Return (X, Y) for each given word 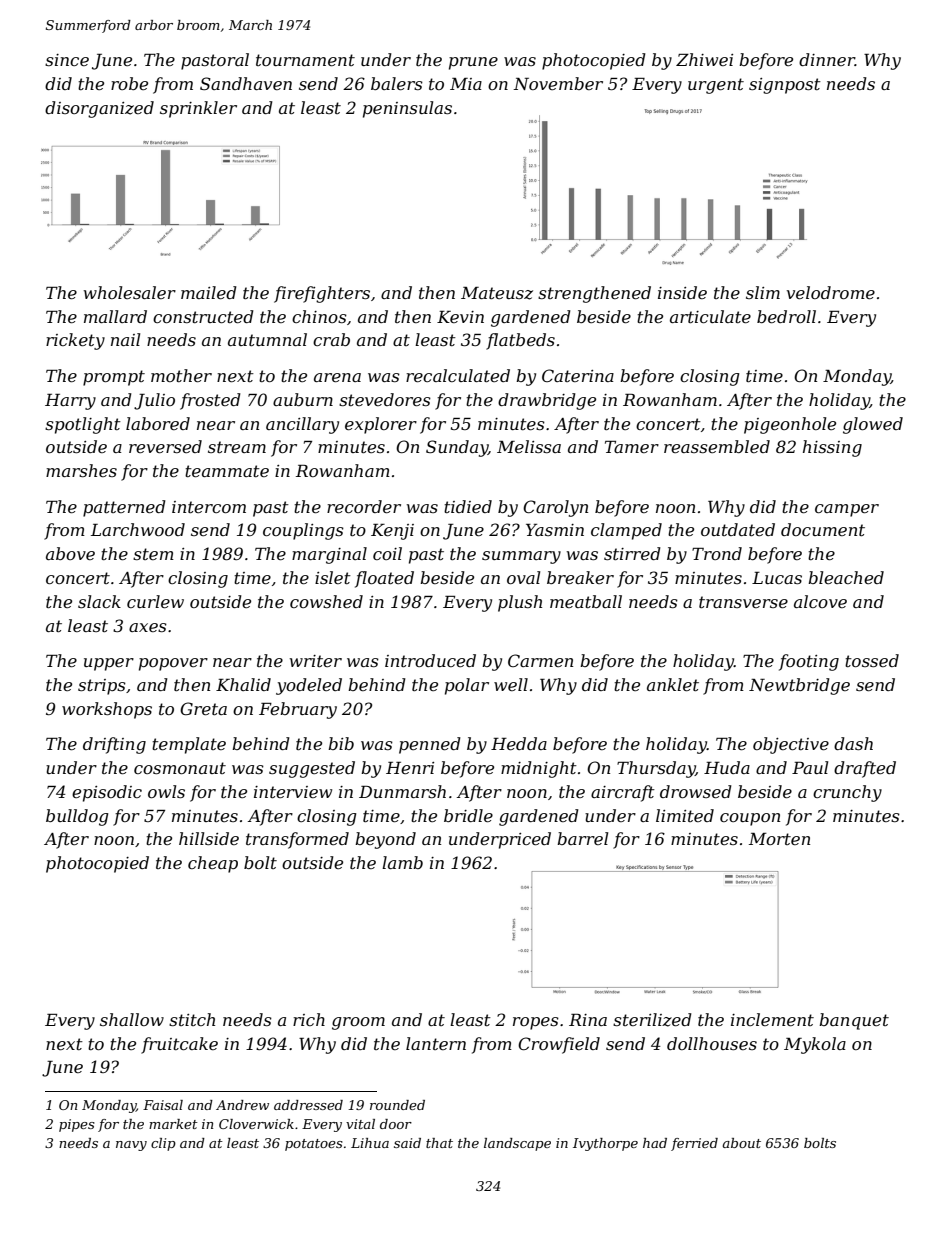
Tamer (632, 447)
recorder (364, 506)
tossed (872, 660)
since (67, 60)
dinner (827, 59)
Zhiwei (704, 59)
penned (430, 745)
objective (791, 745)
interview (293, 792)
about (742, 1143)
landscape (517, 1144)
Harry (70, 402)
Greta (203, 708)
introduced (430, 660)
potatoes (314, 1145)
